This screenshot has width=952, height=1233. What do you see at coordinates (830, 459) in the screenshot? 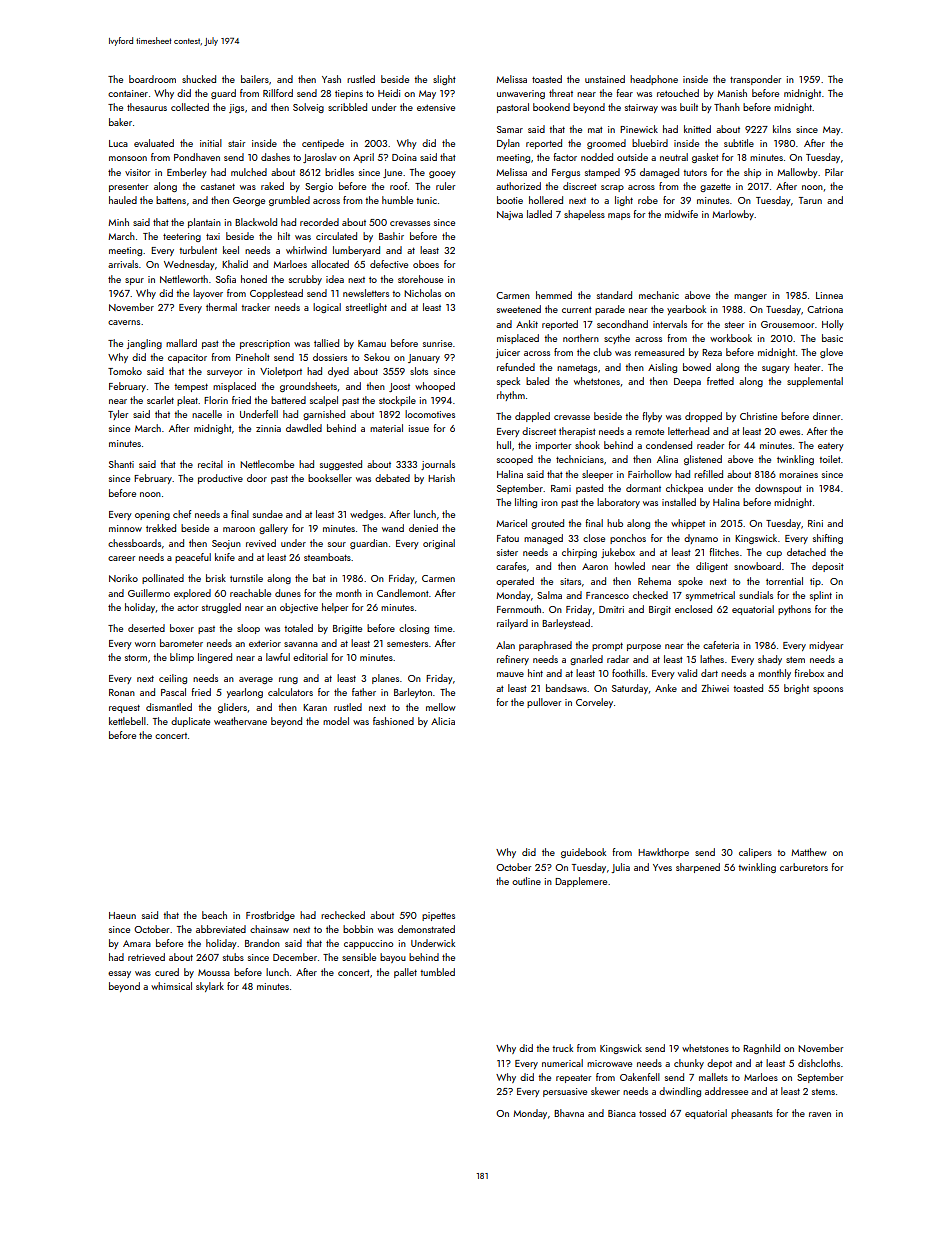
I see `toilet` at bounding box center [830, 459].
